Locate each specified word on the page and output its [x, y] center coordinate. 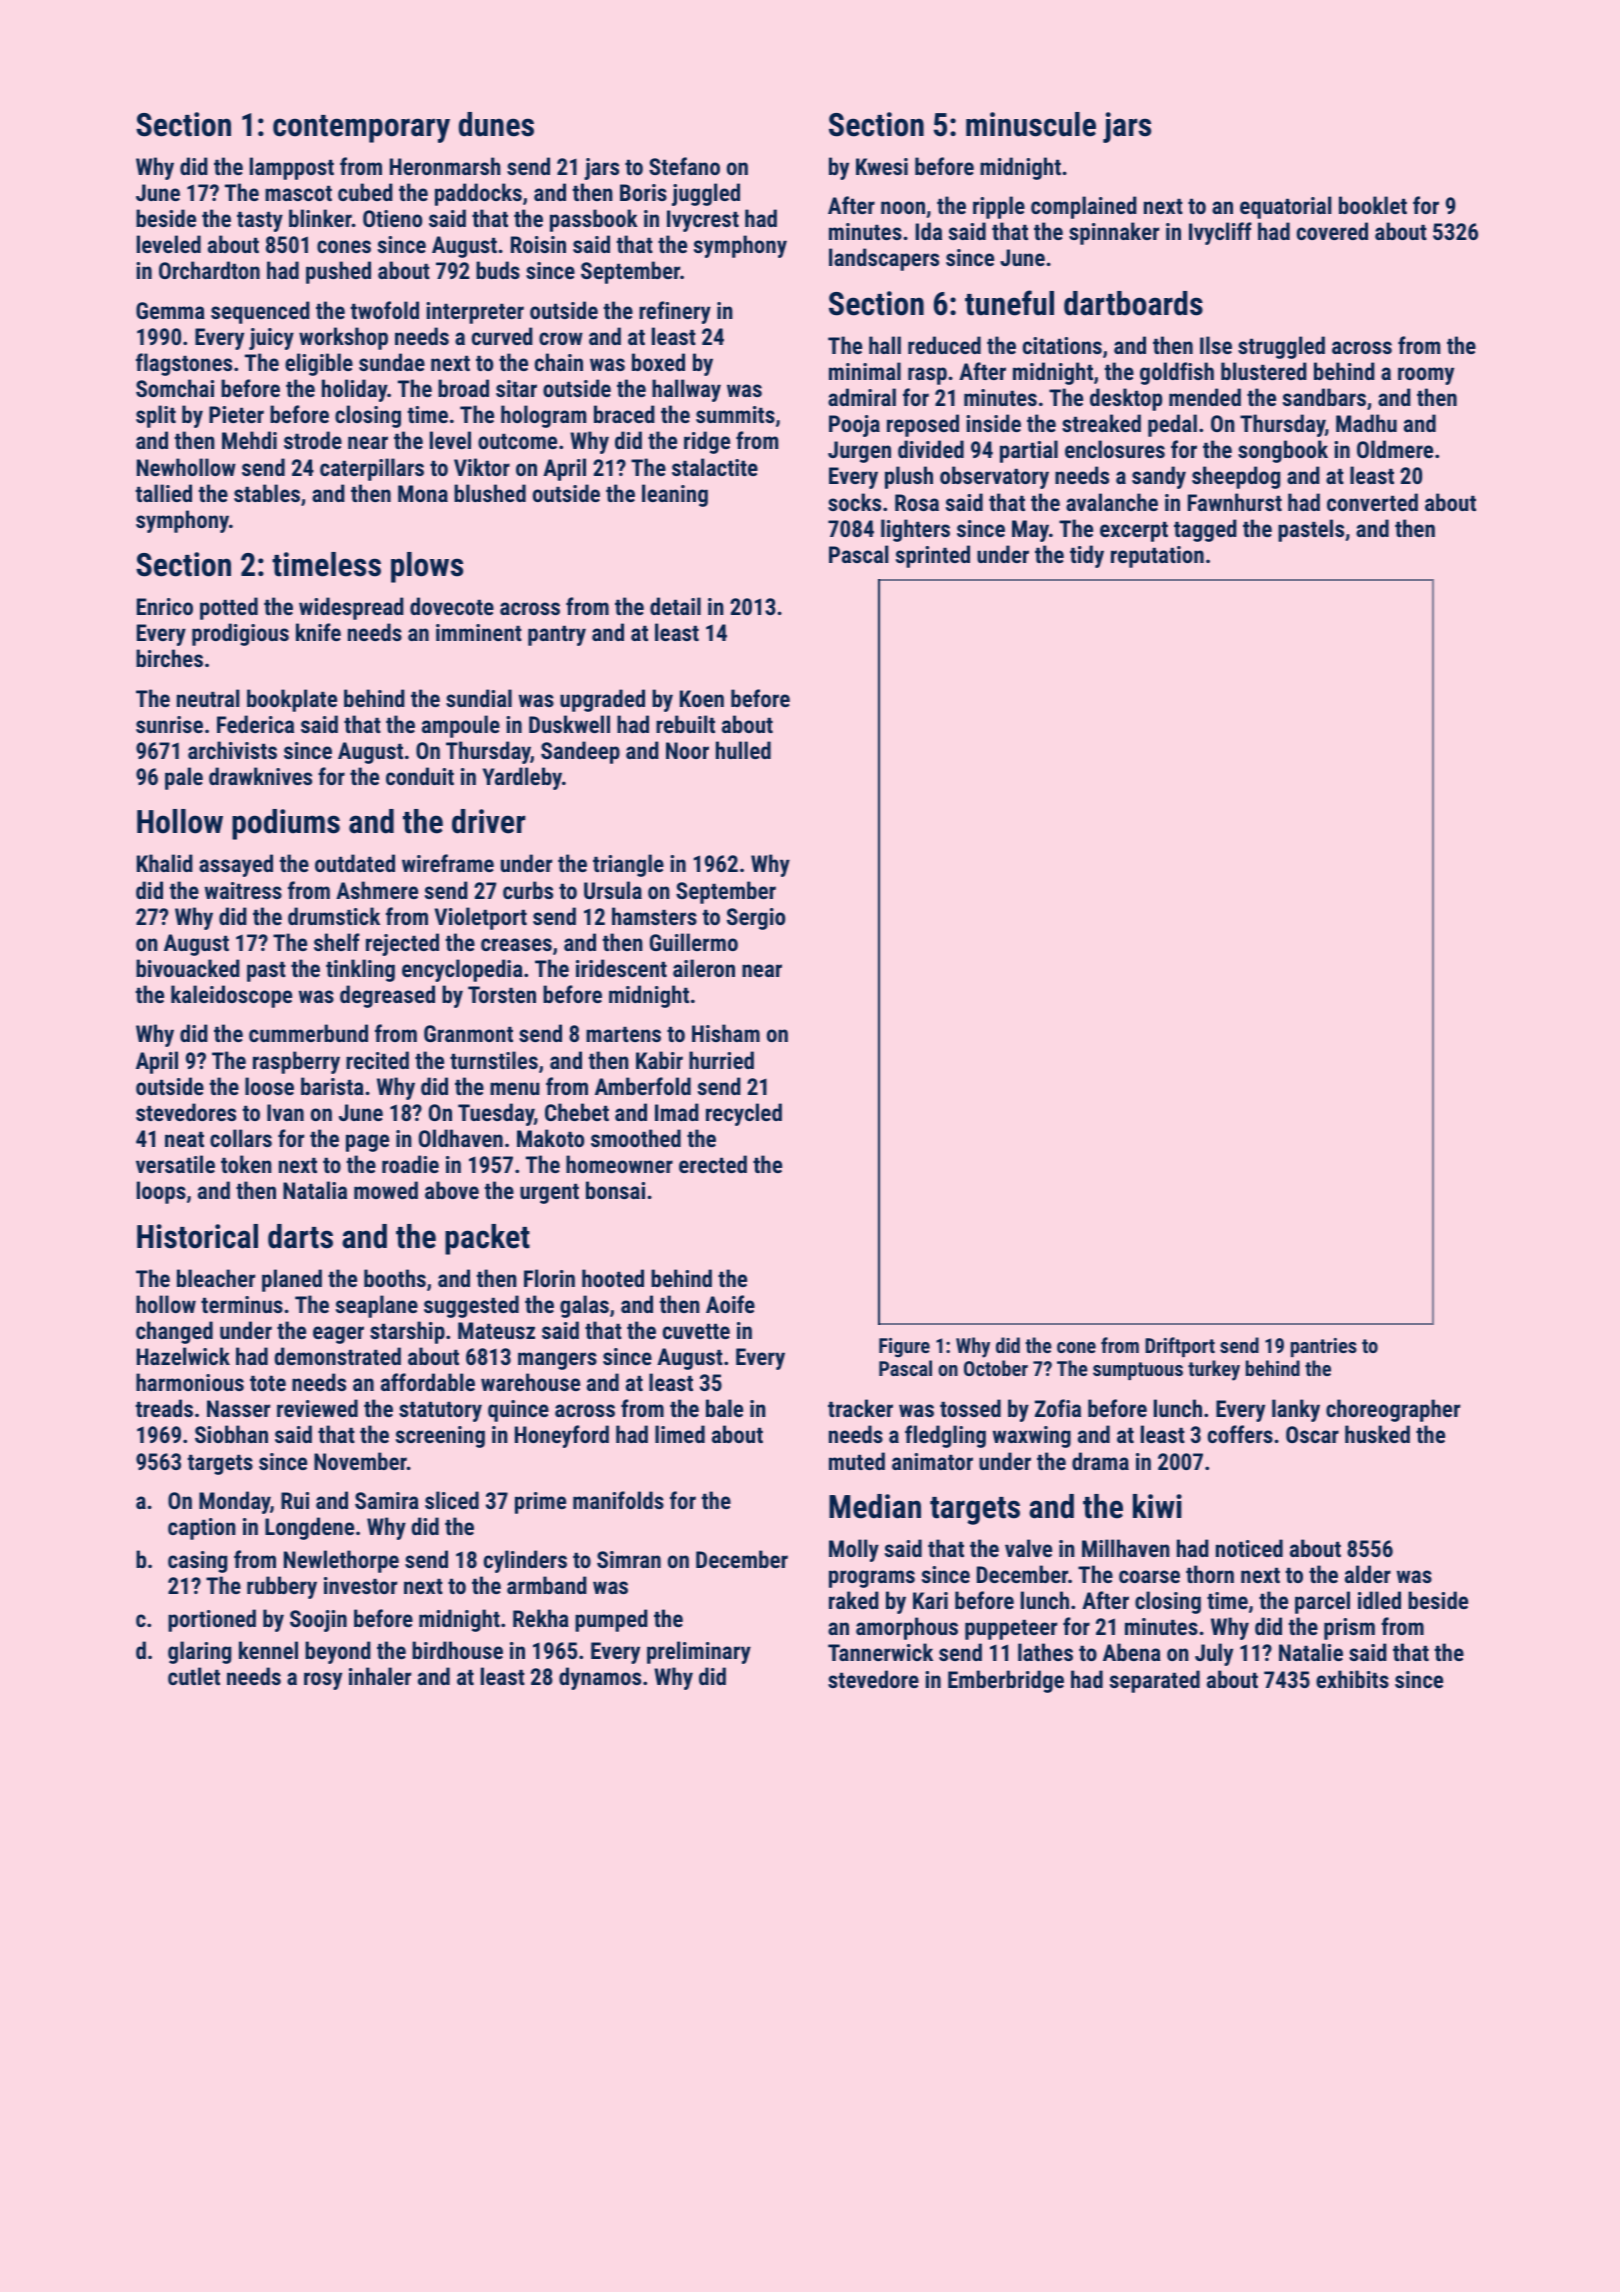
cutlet [194, 1676]
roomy [1426, 376]
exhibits [1352, 1679]
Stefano [684, 166]
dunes [496, 124]
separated [1155, 1681]
